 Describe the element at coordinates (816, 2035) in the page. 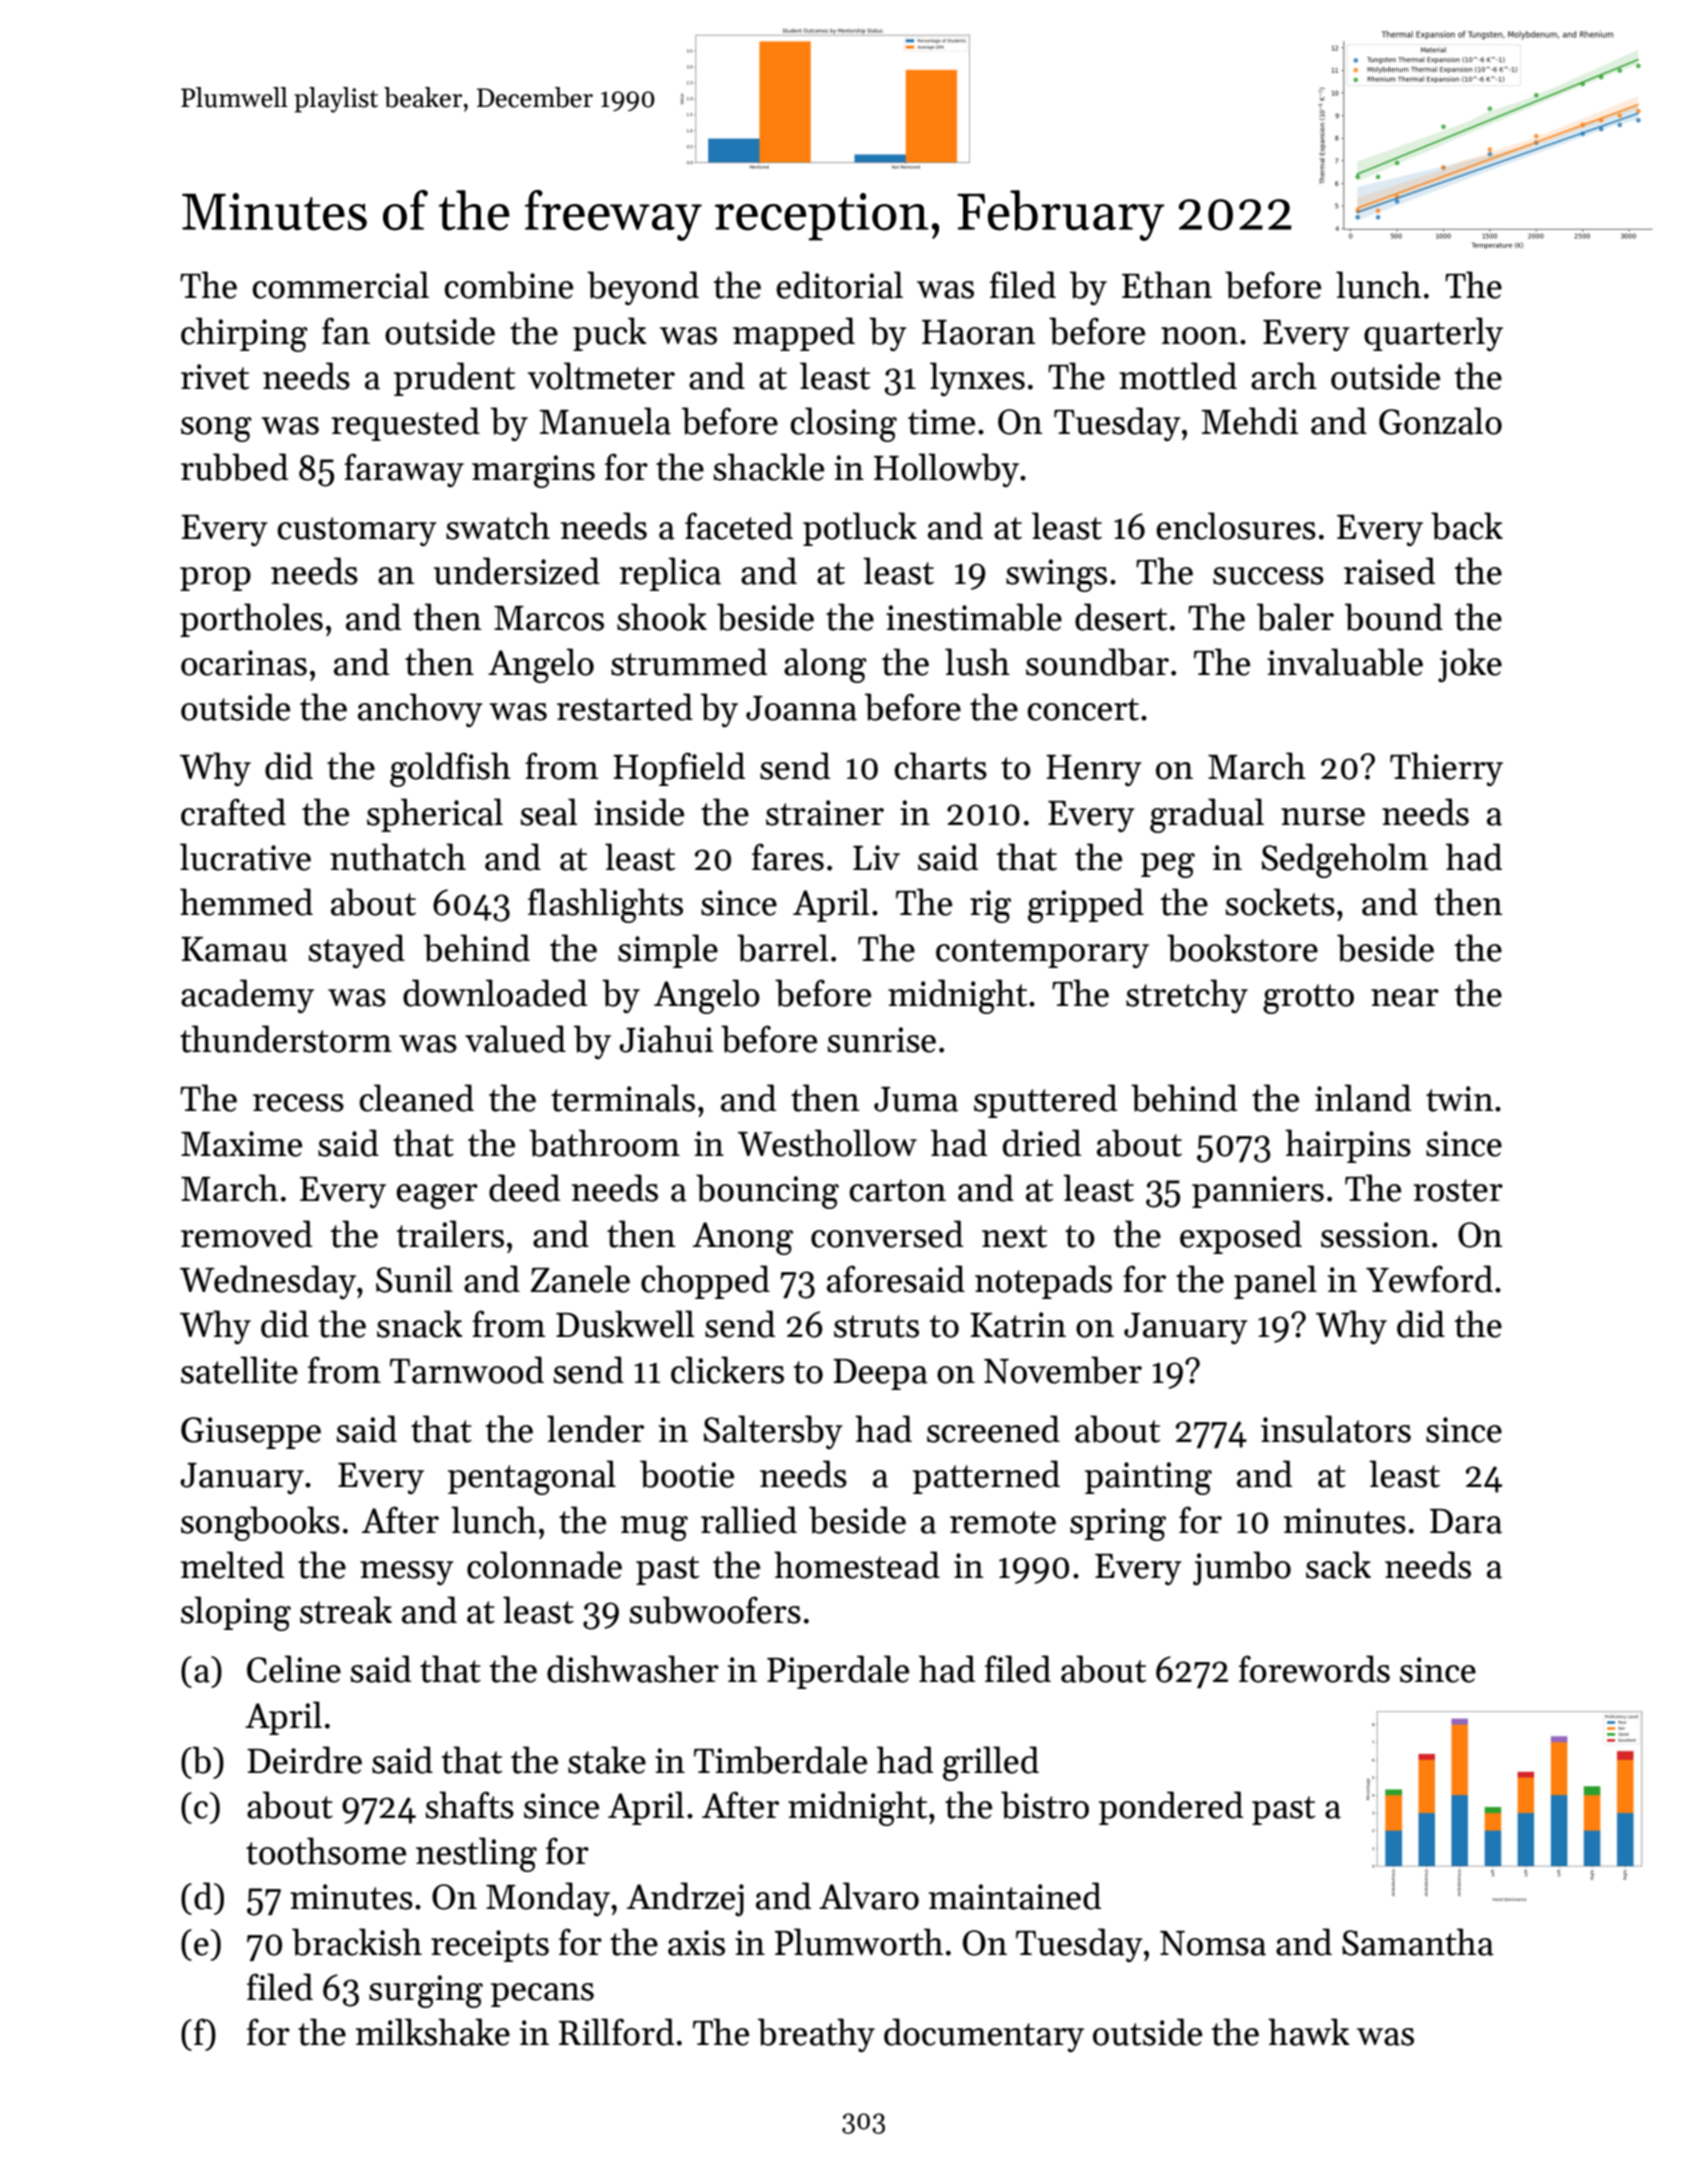

I see `breathy` at that location.
